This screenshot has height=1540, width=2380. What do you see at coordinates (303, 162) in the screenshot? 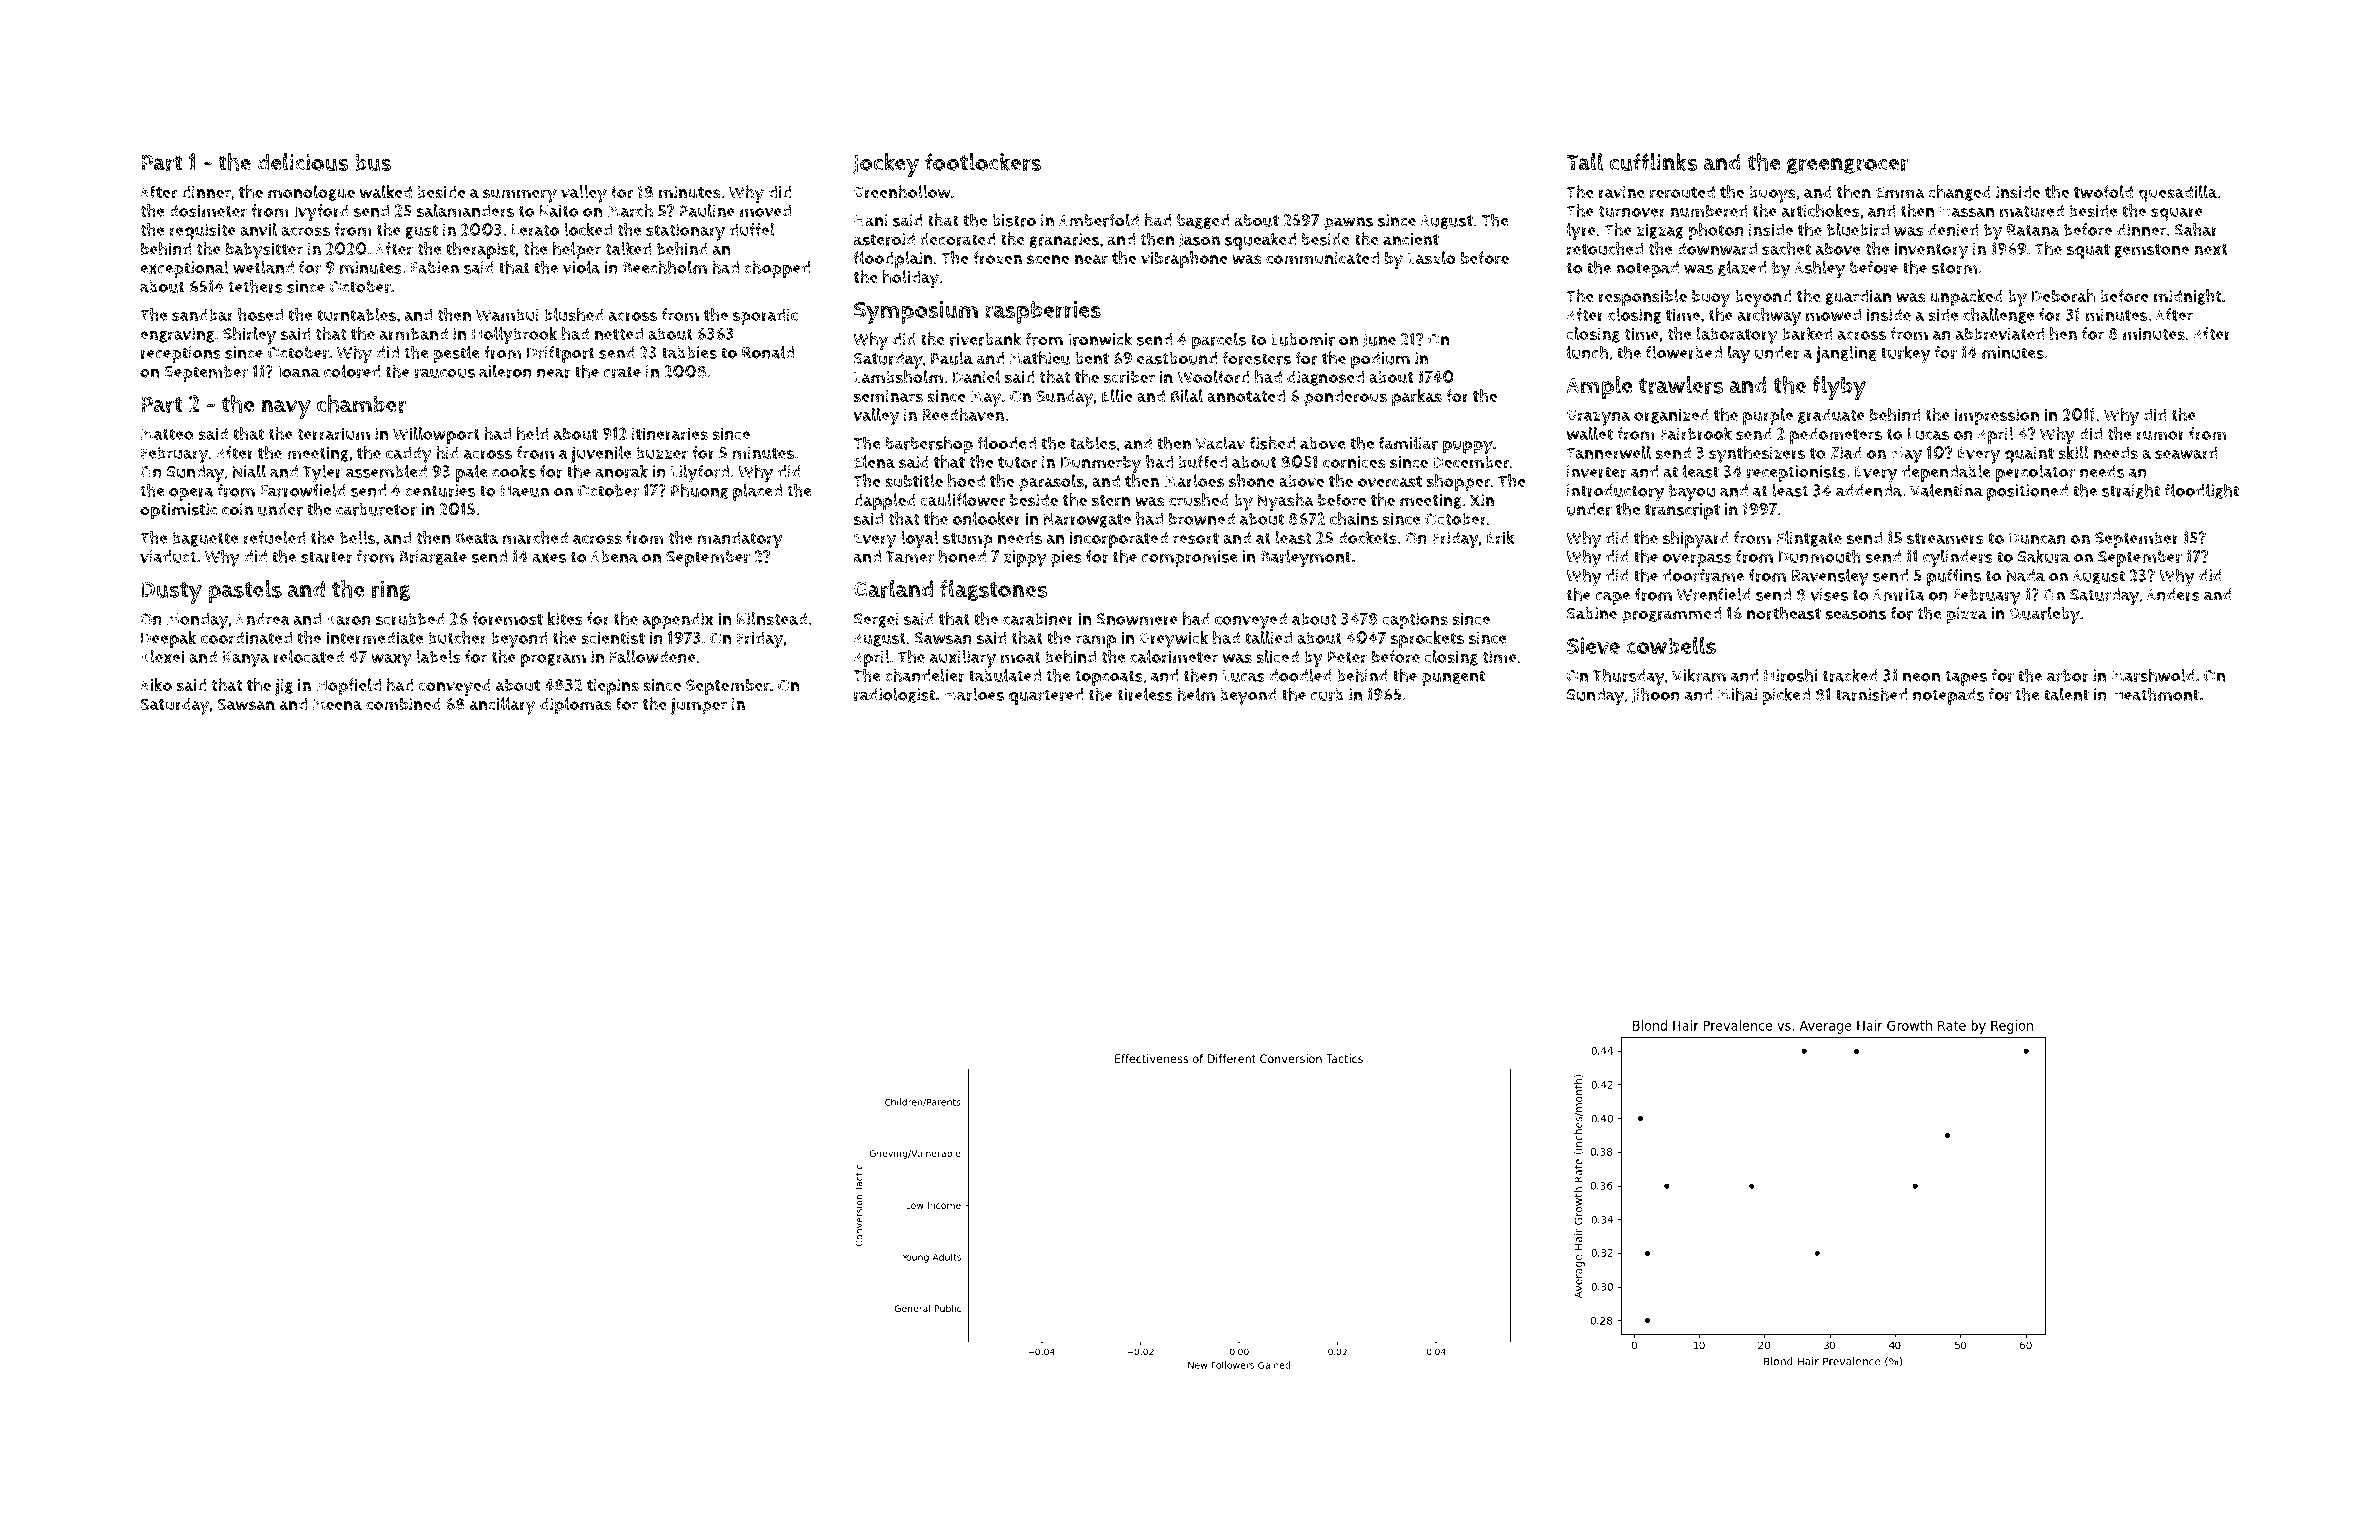
I see `delicious` at bounding box center [303, 162].
